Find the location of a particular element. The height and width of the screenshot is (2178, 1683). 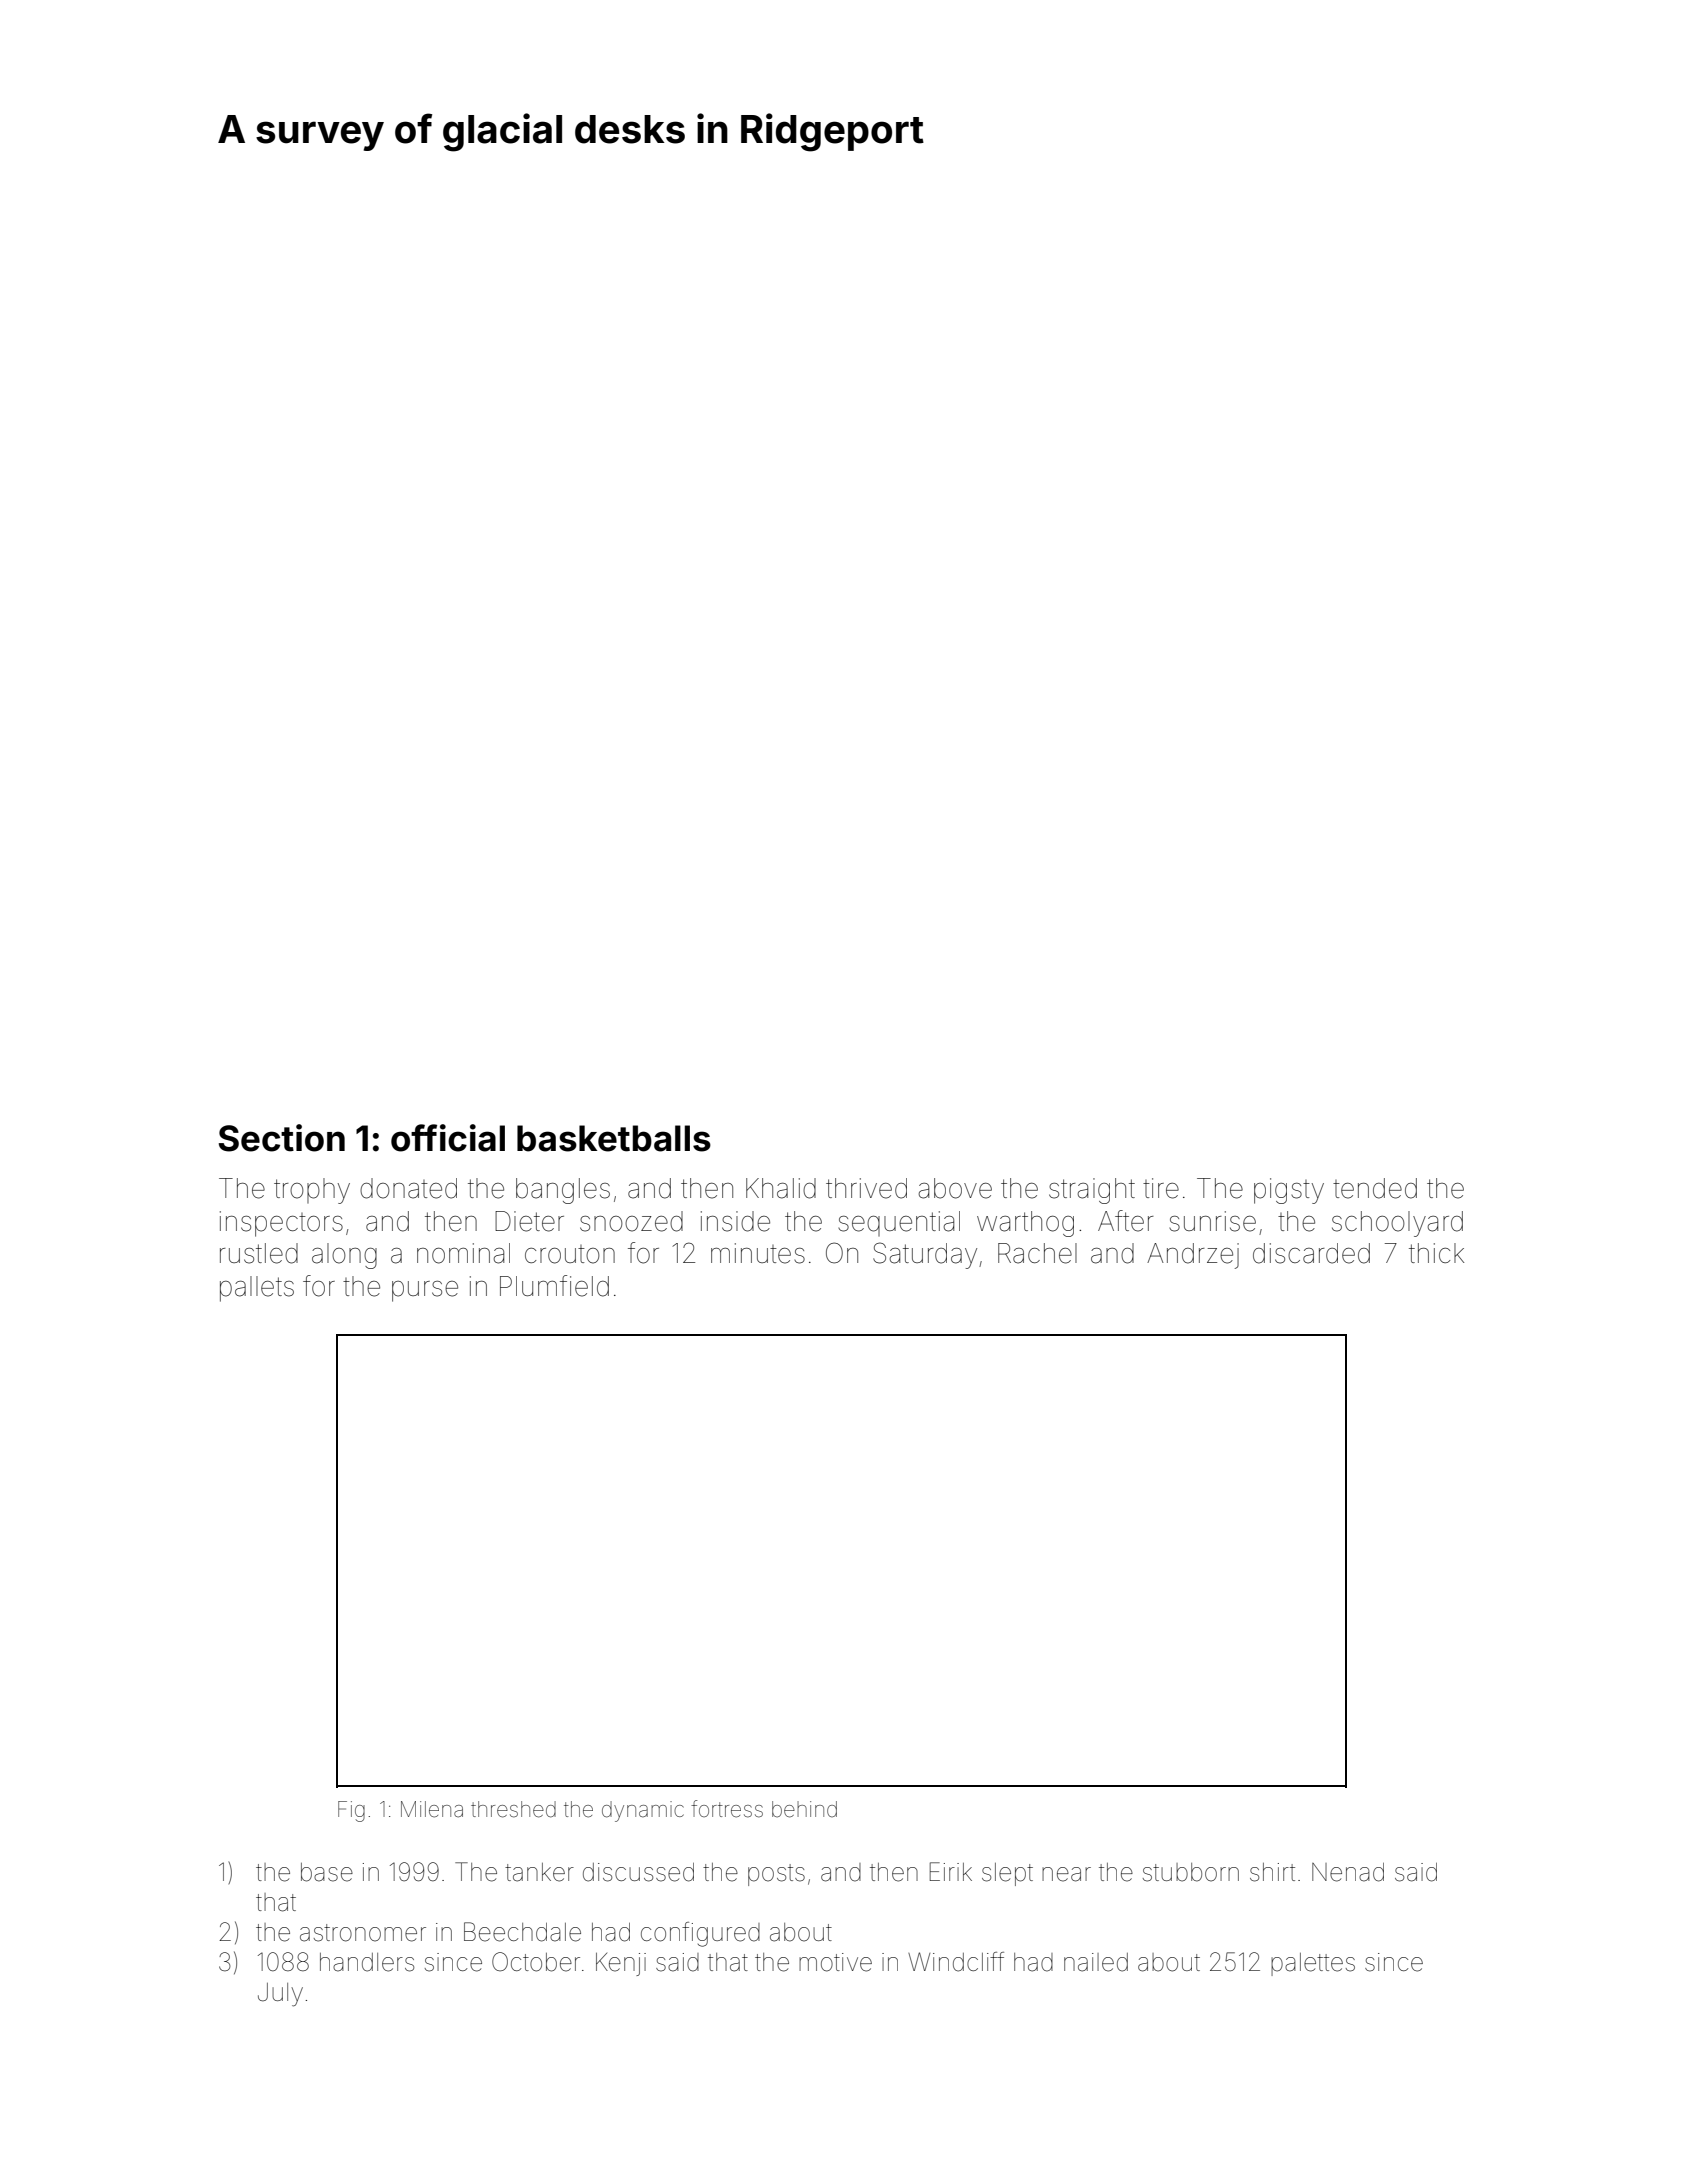

stubborn is located at coordinates (1191, 1872).
